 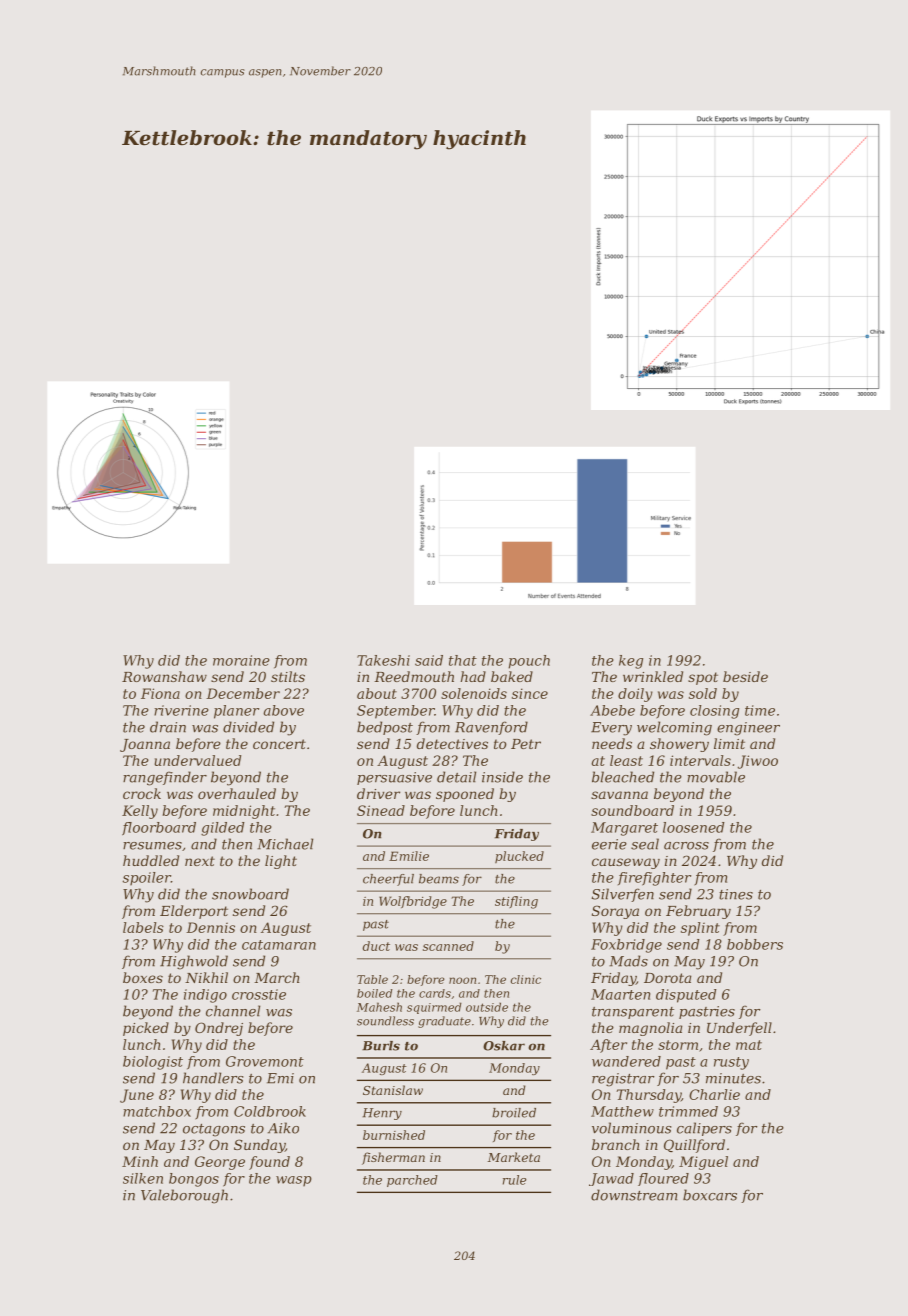 I want to click on said, so click(x=429, y=660).
